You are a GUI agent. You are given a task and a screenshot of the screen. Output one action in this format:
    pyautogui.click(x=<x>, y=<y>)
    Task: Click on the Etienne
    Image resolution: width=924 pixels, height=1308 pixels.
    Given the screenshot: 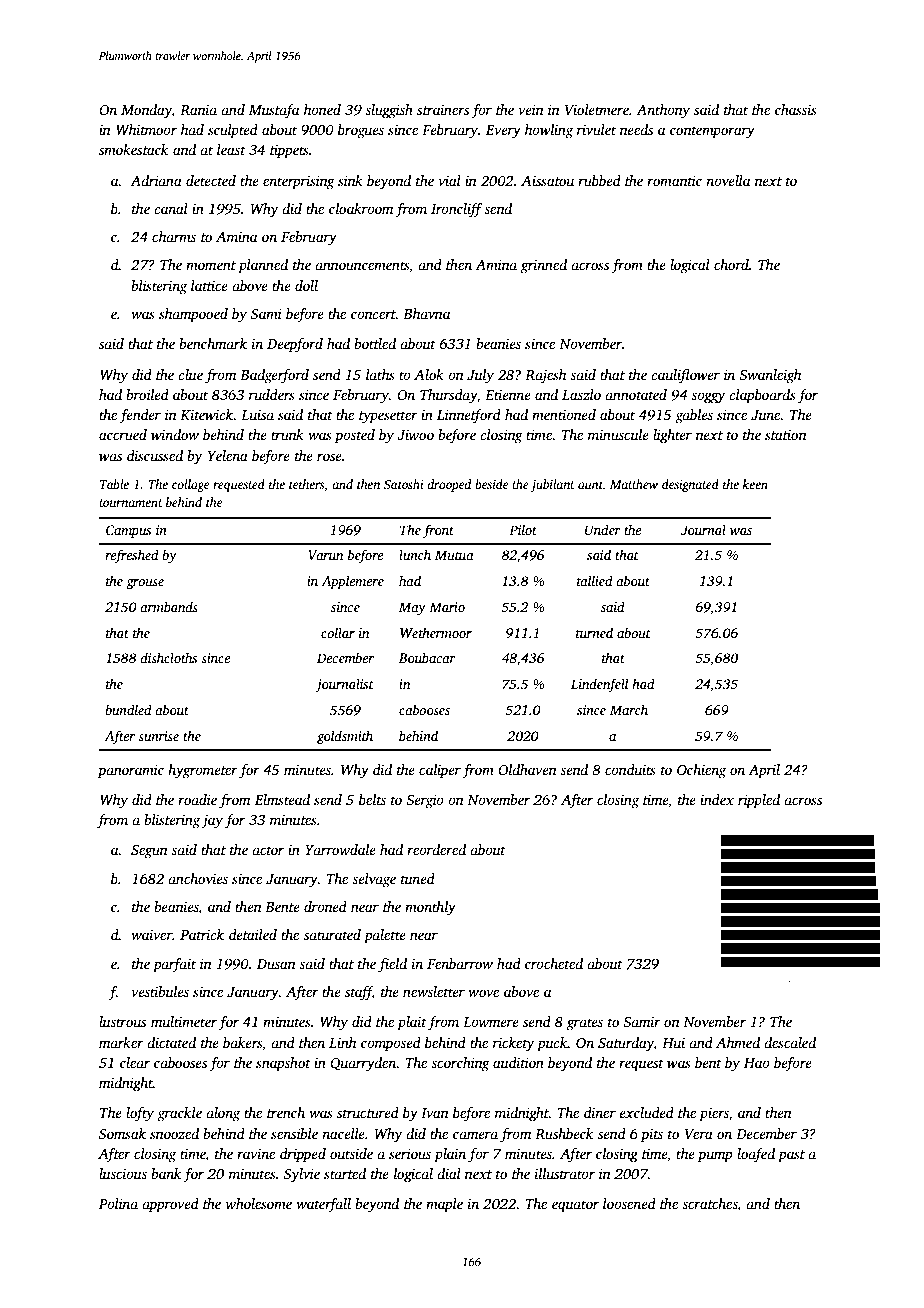 What is the action you would take?
    pyautogui.click(x=508, y=394)
